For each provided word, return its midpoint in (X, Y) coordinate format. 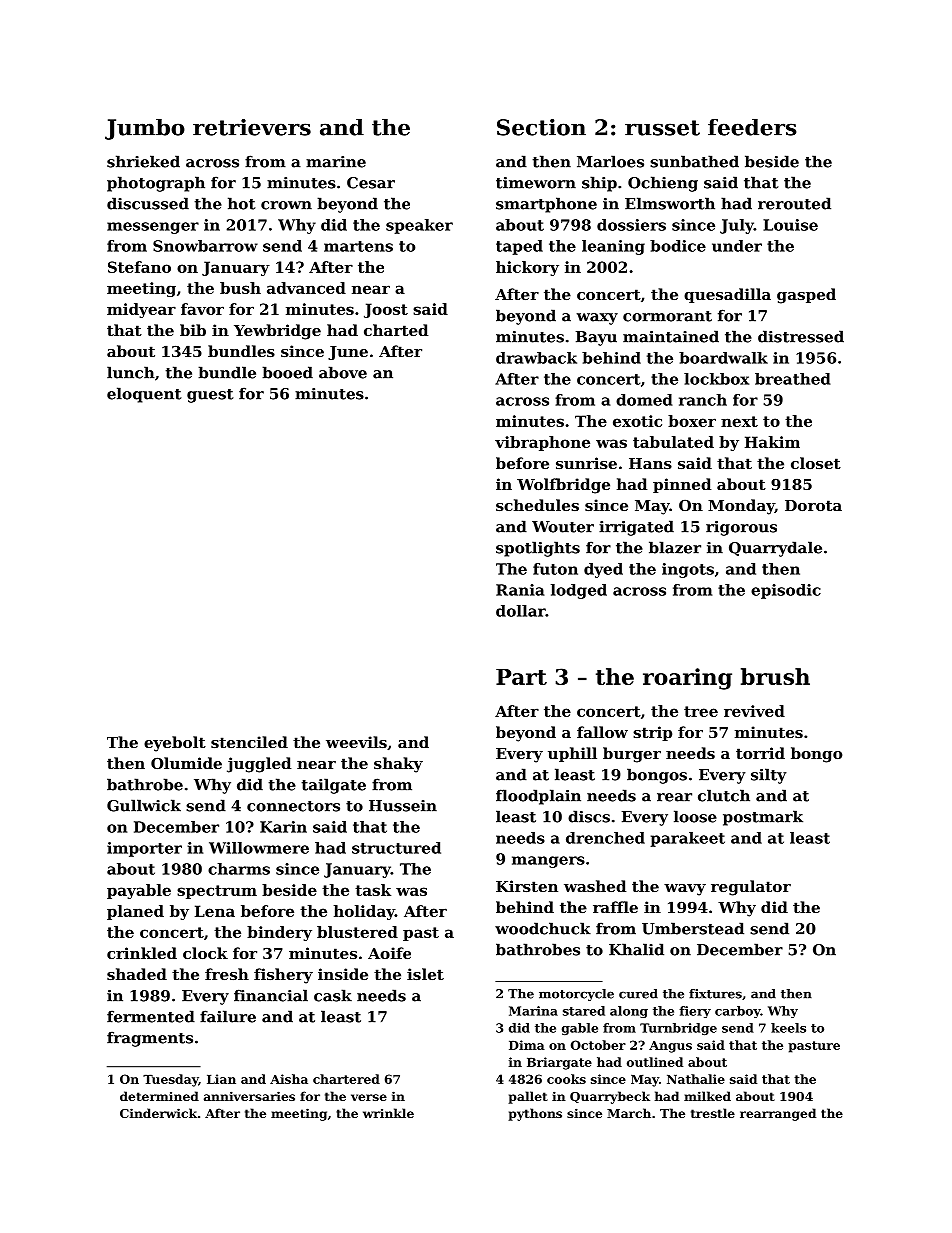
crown (286, 205)
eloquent (144, 395)
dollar (521, 611)
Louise (790, 225)
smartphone (546, 205)
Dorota (813, 505)
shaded (137, 974)
